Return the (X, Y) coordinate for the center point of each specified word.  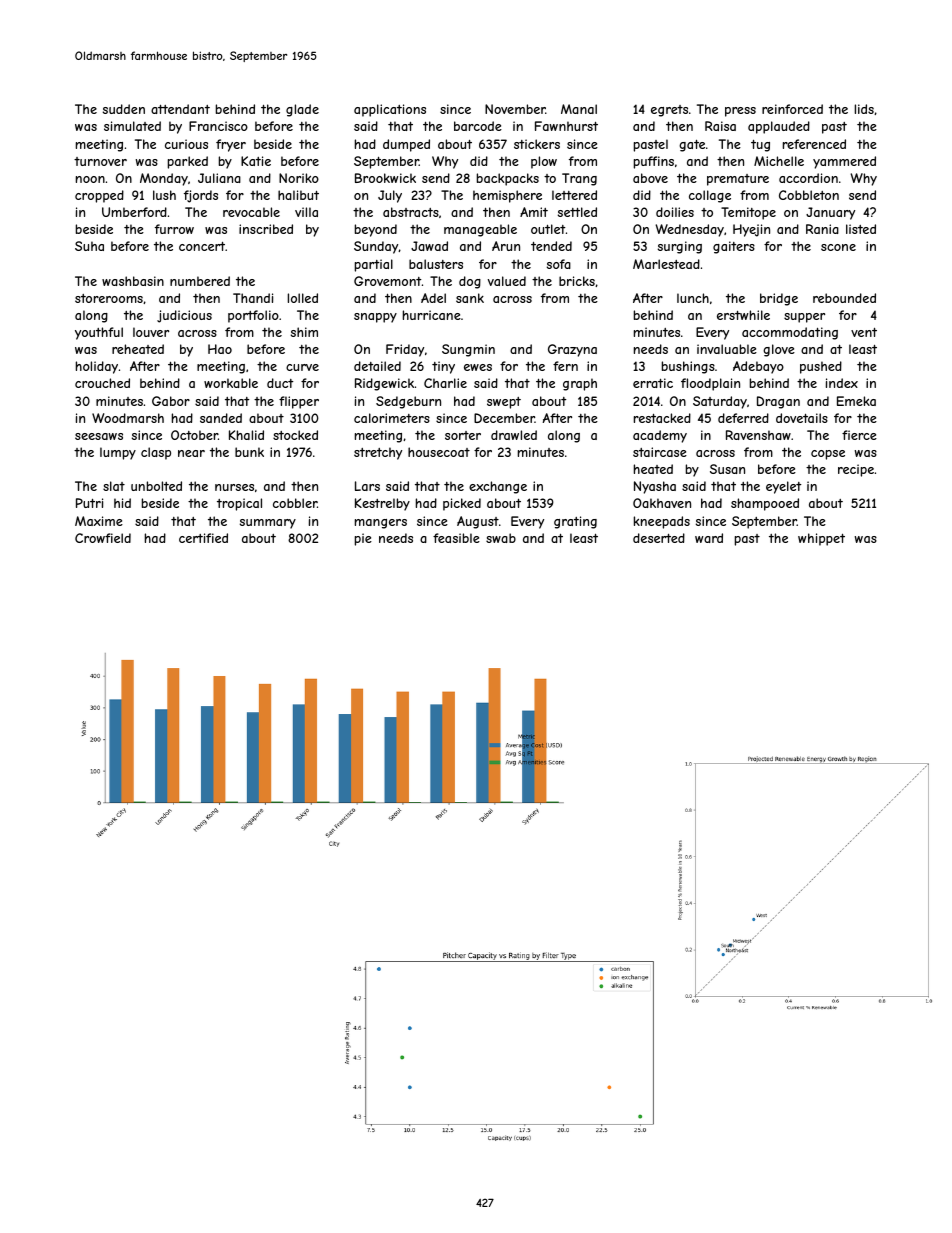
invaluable (727, 349)
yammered (844, 162)
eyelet (783, 487)
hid (122, 503)
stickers (537, 144)
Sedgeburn (408, 402)
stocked (295, 435)
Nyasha (655, 487)
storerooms (109, 298)
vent (864, 332)
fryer (231, 145)
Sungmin (468, 350)
